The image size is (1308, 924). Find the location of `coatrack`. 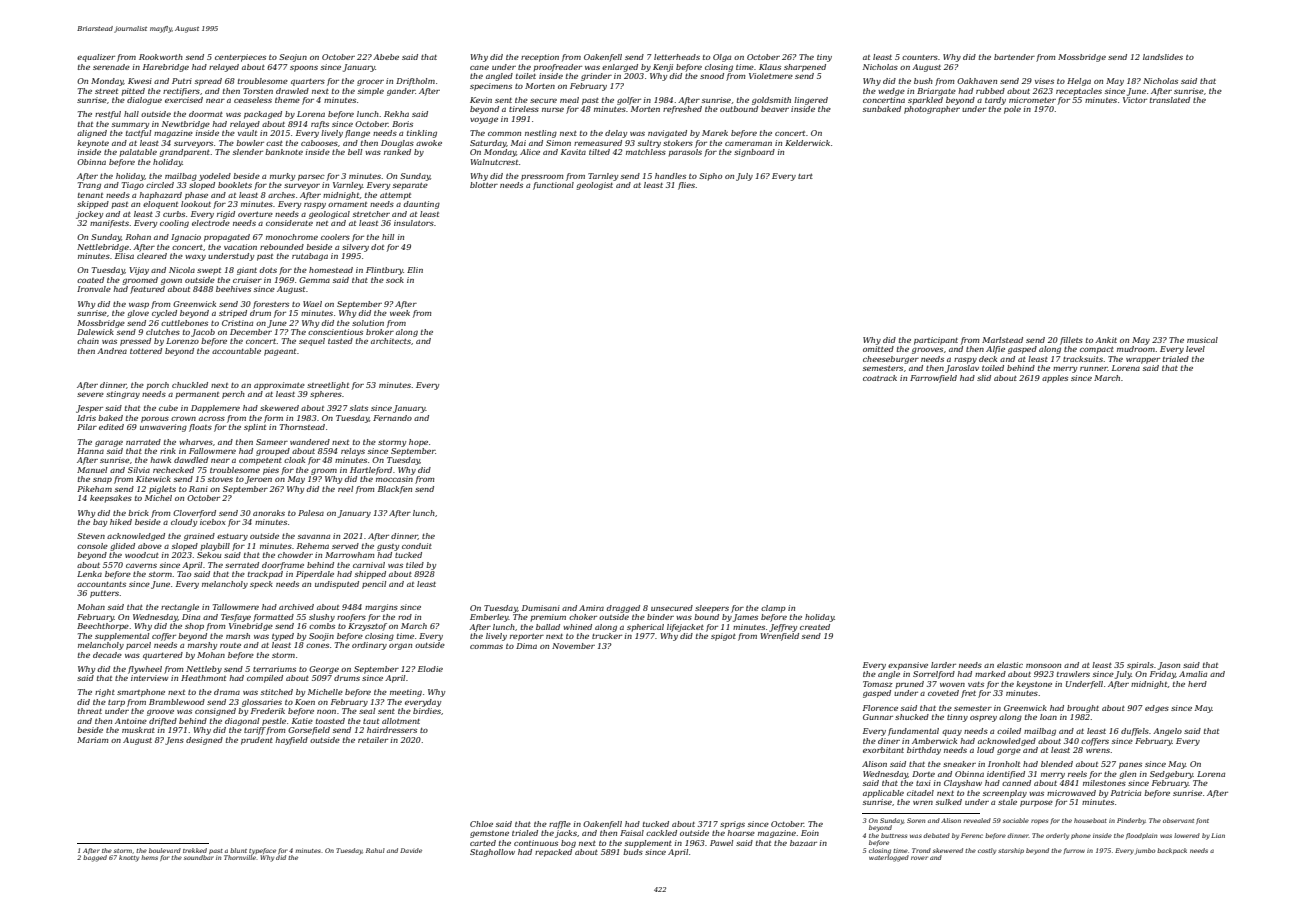

coatrack is located at coordinates (880, 378).
